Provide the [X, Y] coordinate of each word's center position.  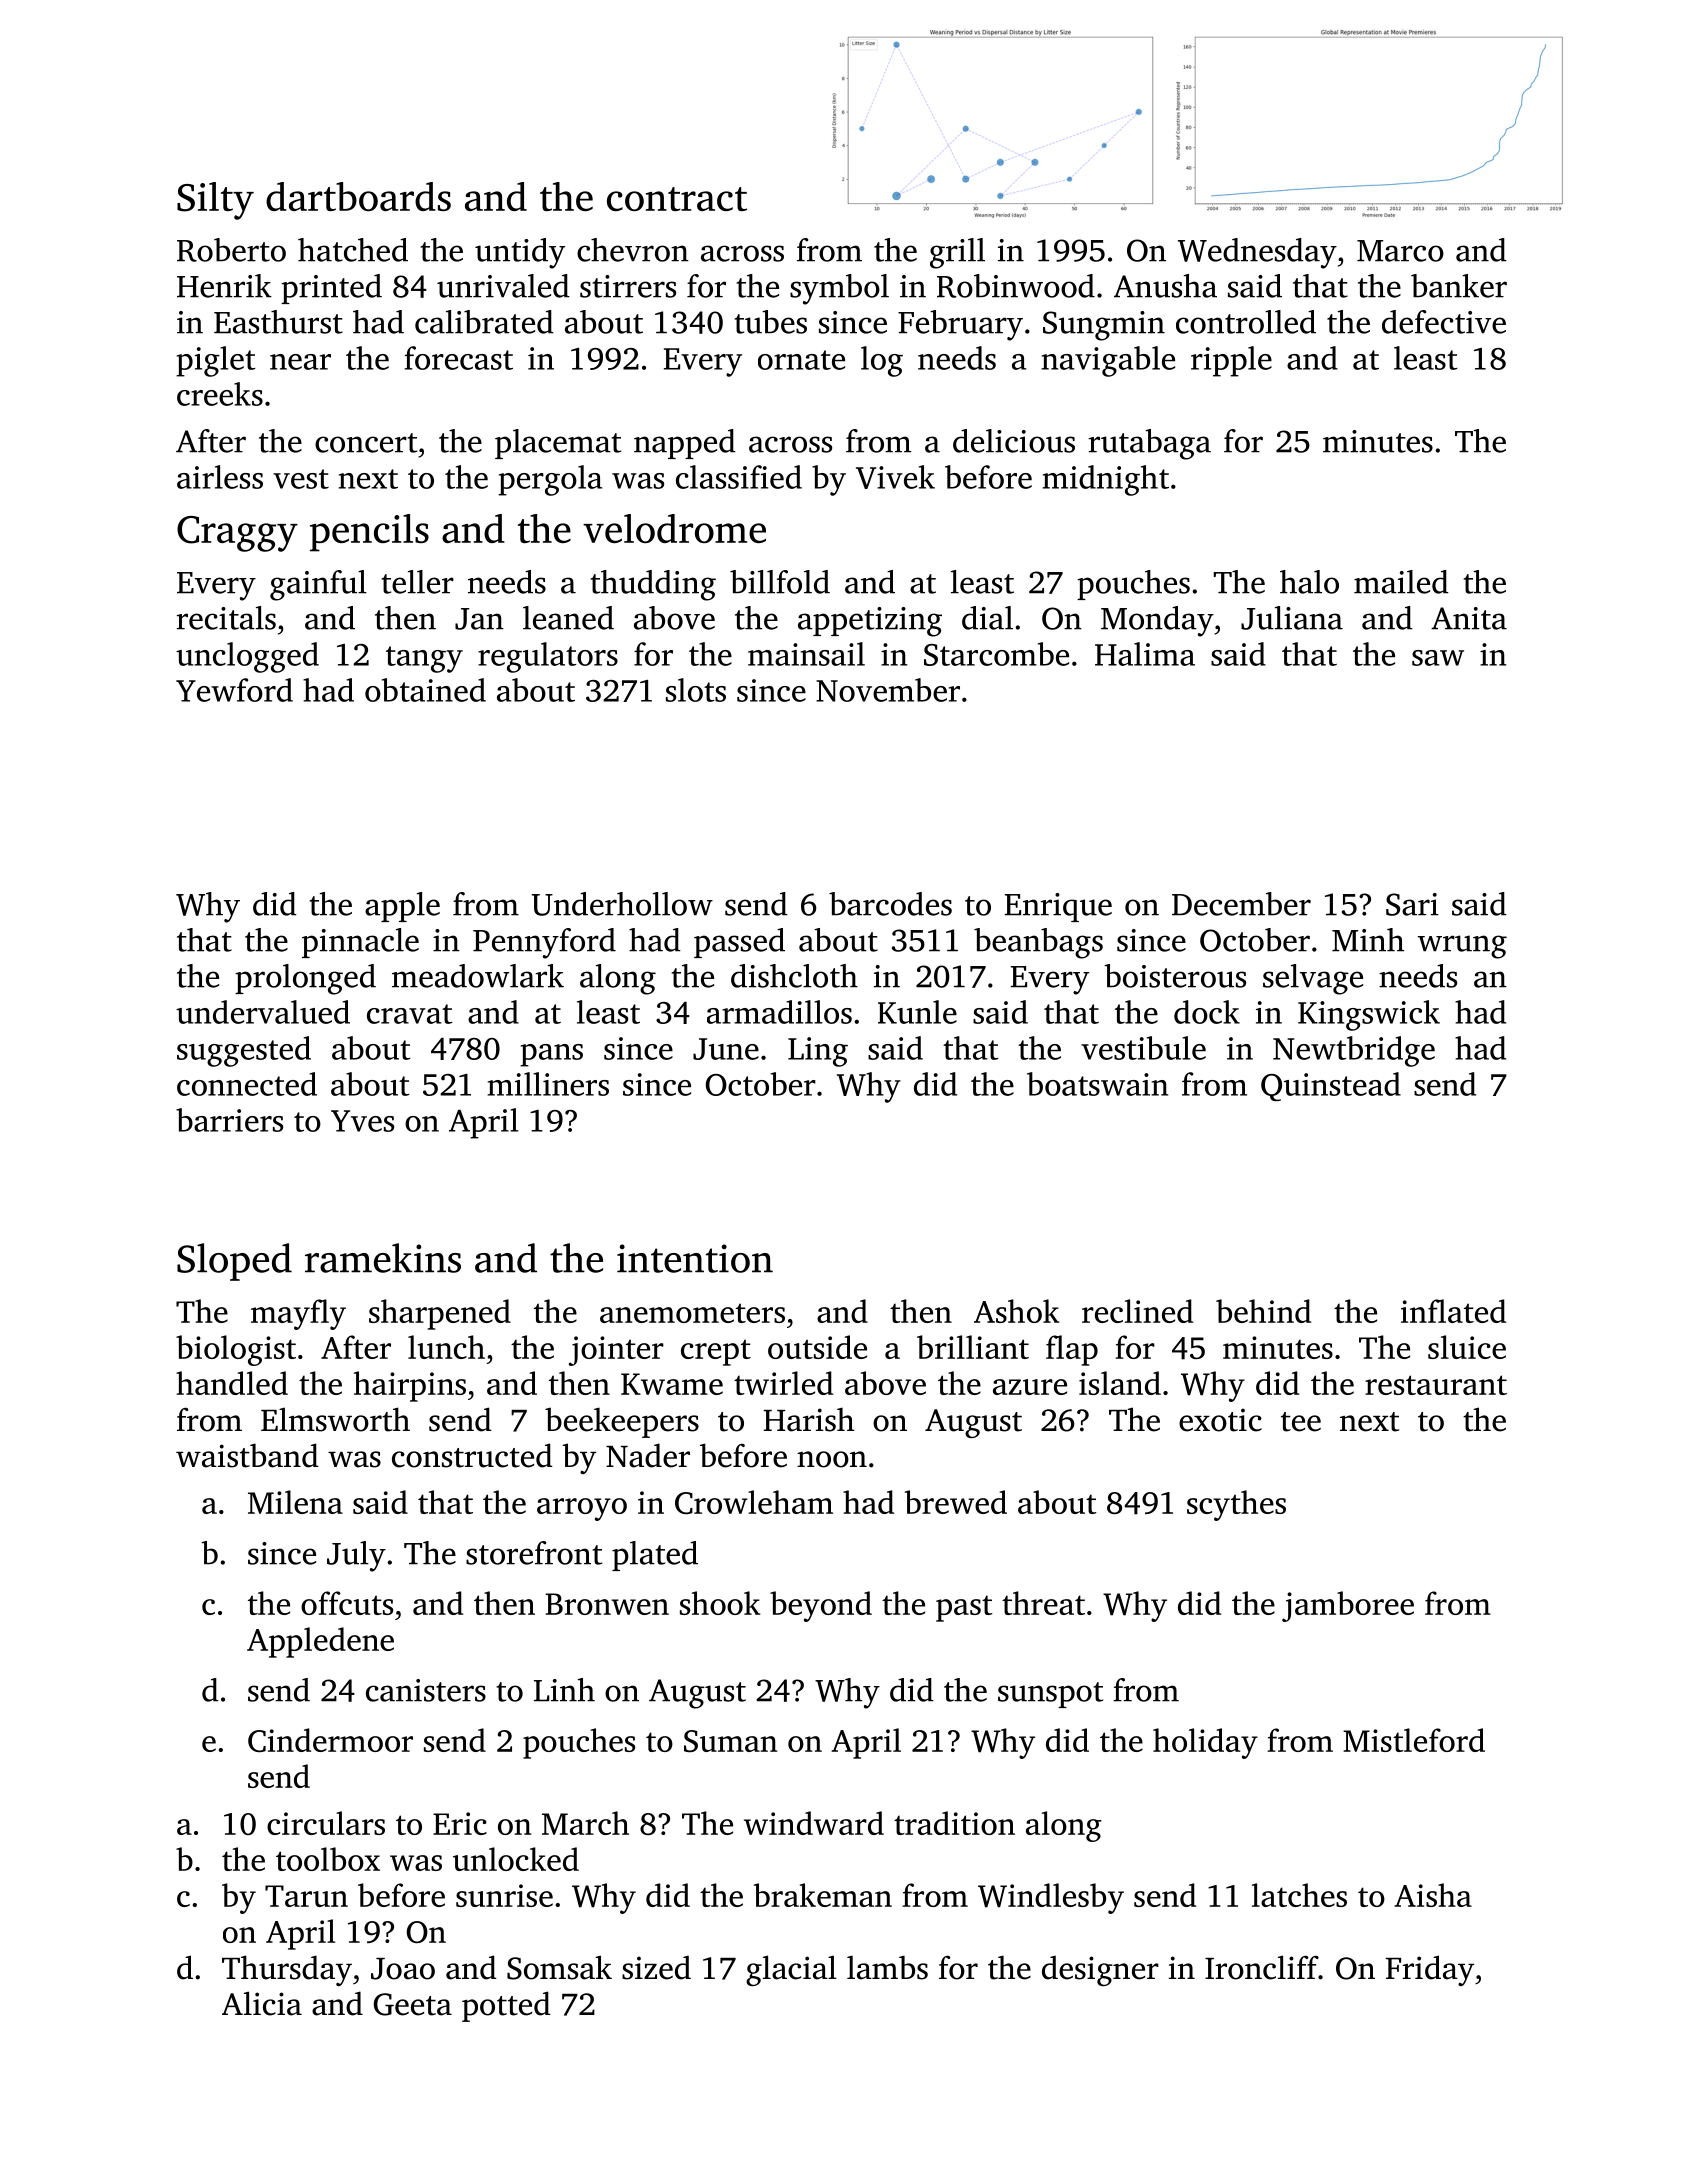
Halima [1145, 654]
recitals [226, 618]
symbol [839, 289]
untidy [520, 253]
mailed [1401, 582]
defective [1444, 322]
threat [1043, 1603]
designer [1100, 1970]
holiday [1205, 1743]
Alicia [262, 2003]
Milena [295, 1502]
